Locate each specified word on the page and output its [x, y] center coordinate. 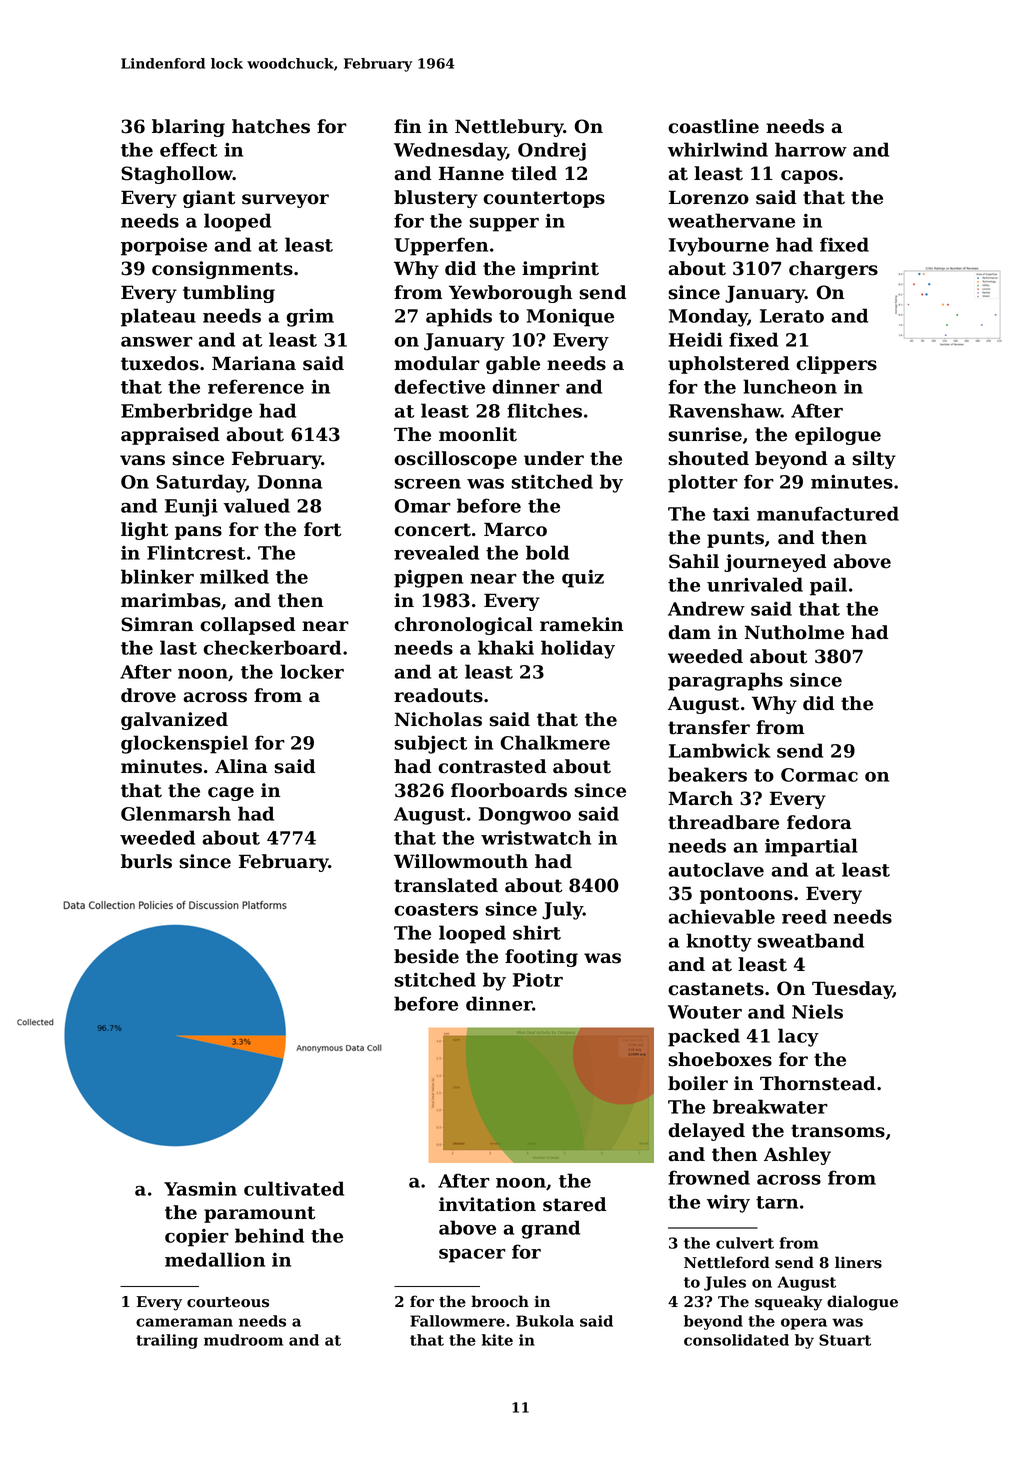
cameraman [184, 1322]
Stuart [845, 1340]
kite [497, 1340]
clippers [836, 365]
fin [408, 126]
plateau [158, 317]
